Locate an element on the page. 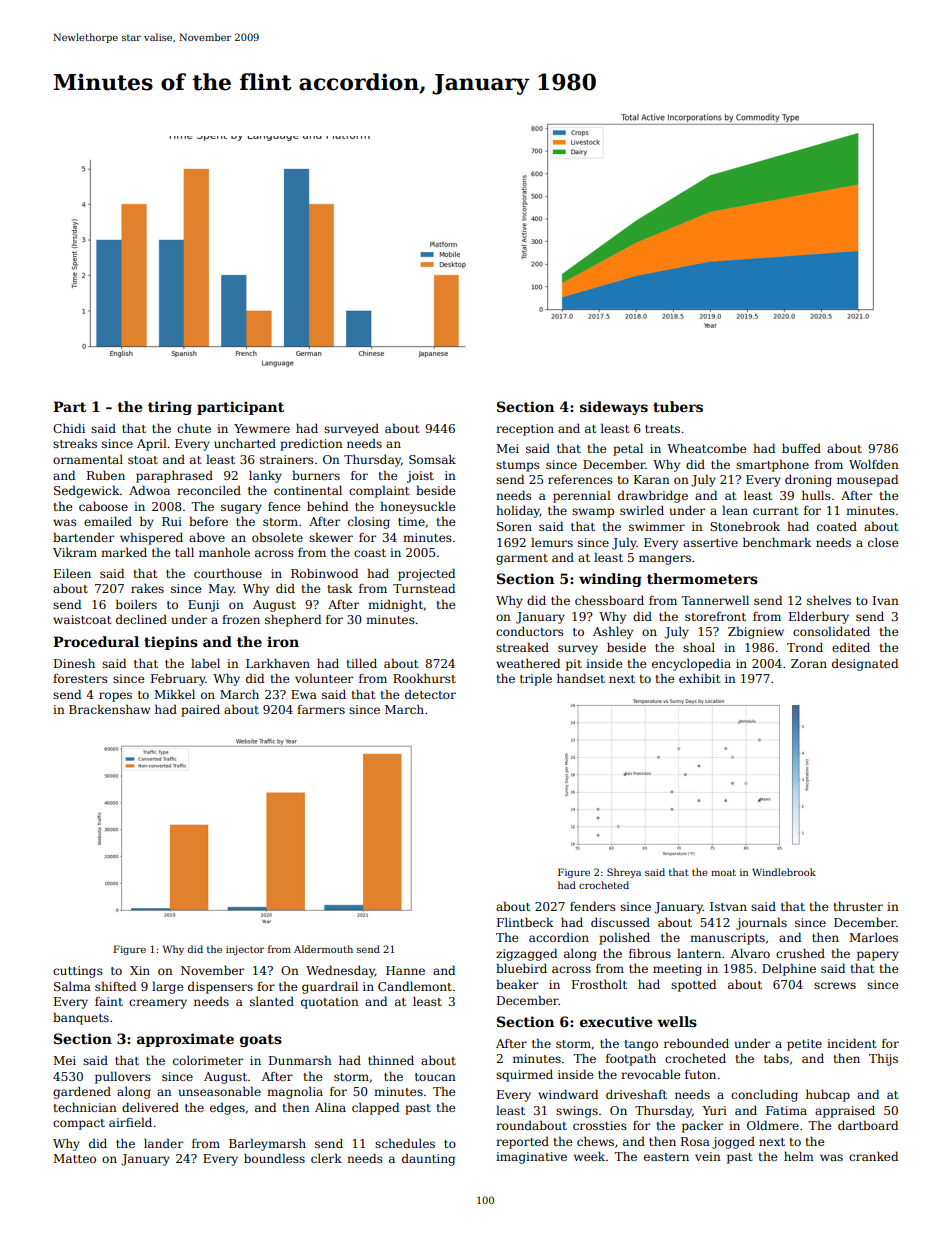 The width and height of the page is (952, 1233). reception is located at coordinates (525, 430).
